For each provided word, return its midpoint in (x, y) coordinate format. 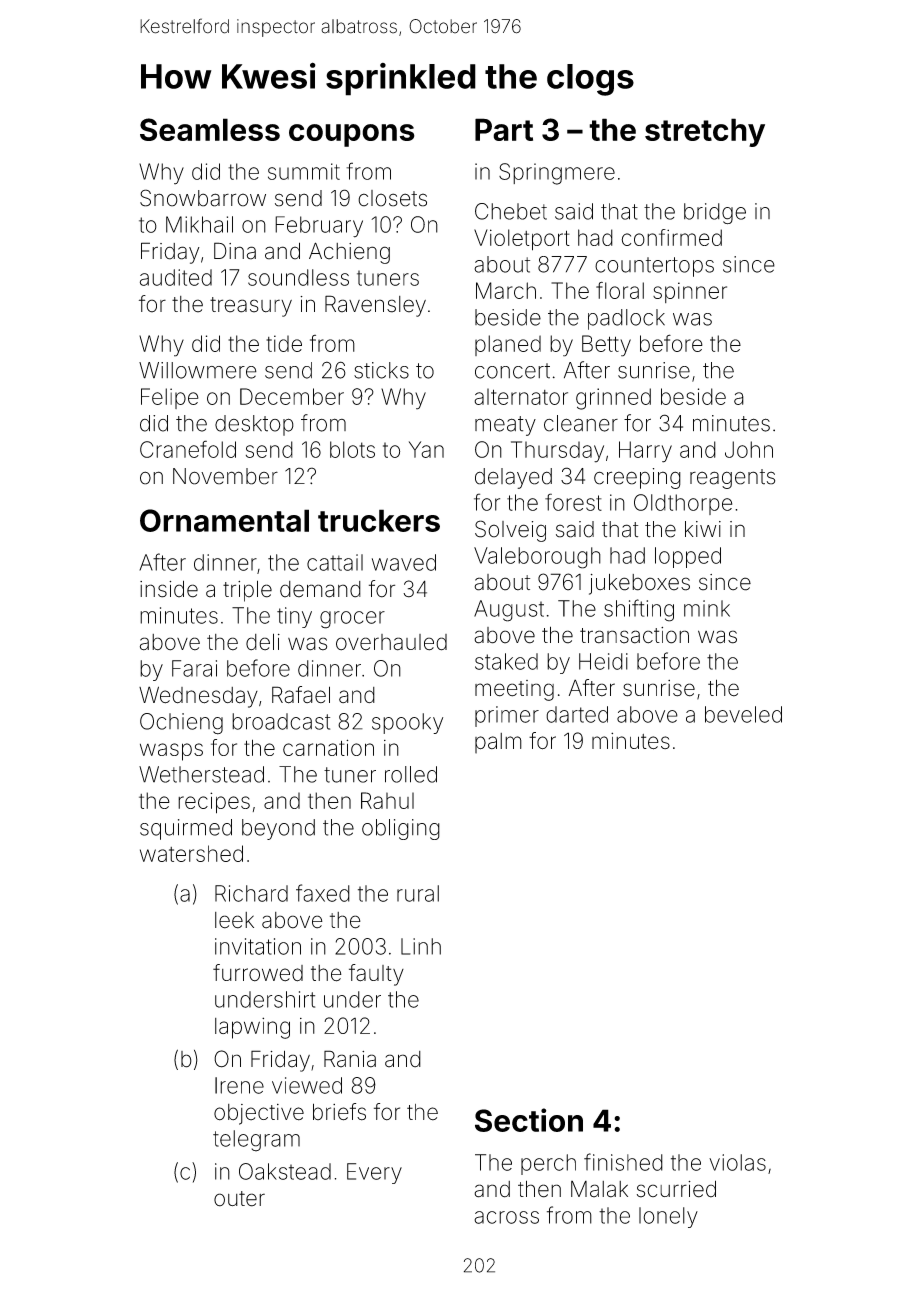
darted (577, 714)
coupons (352, 135)
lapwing (252, 1028)
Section (529, 1120)
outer (239, 1199)
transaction (634, 635)
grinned (613, 399)
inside (169, 589)
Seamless (210, 129)
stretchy (705, 132)
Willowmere (198, 370)
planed (508, 345)
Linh (421, 946)
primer (507, 716)
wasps (171, 752)
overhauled (391, 642)
